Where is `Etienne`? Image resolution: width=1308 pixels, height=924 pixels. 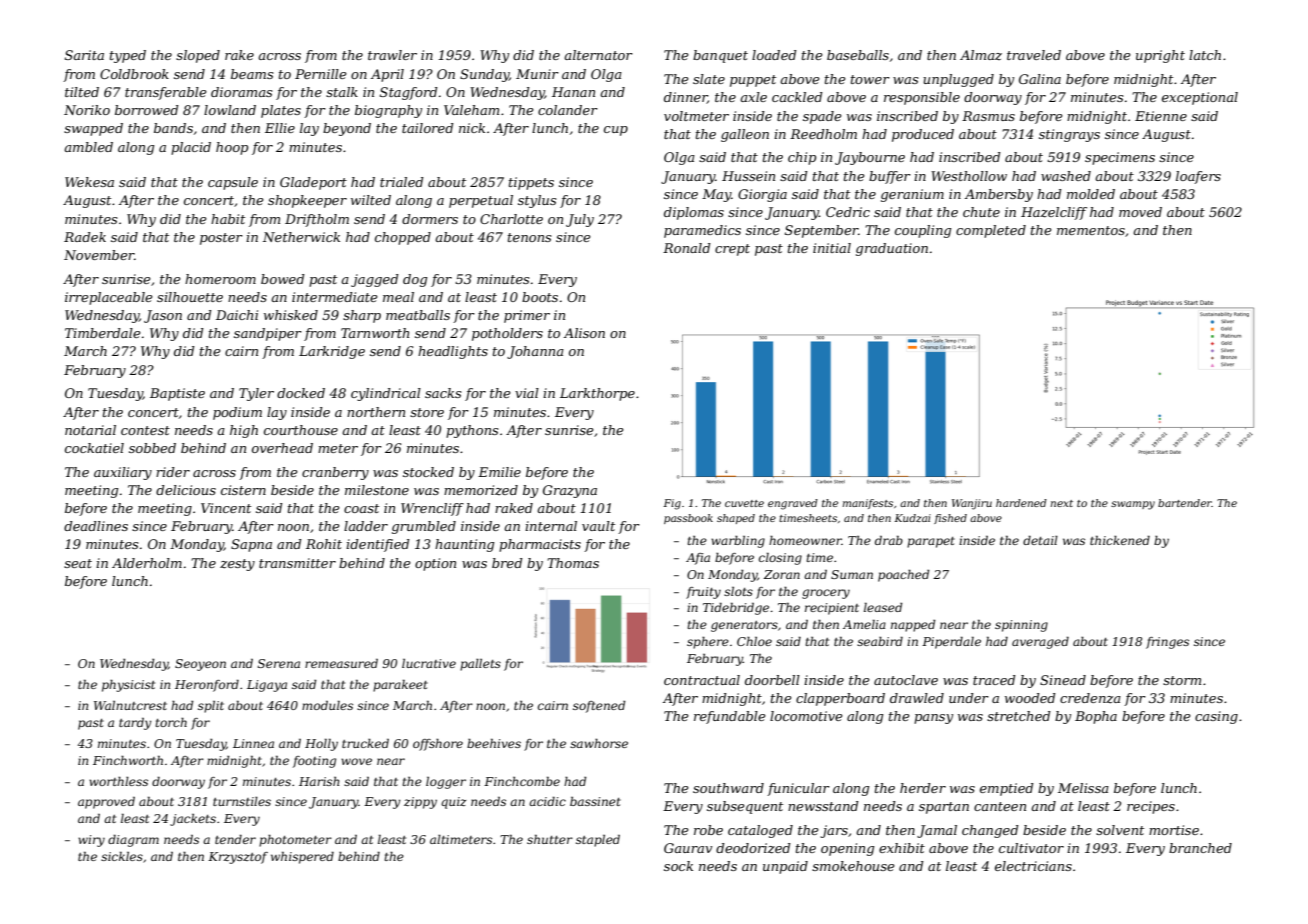 Etienne is located at coordinates (1161, 116).
